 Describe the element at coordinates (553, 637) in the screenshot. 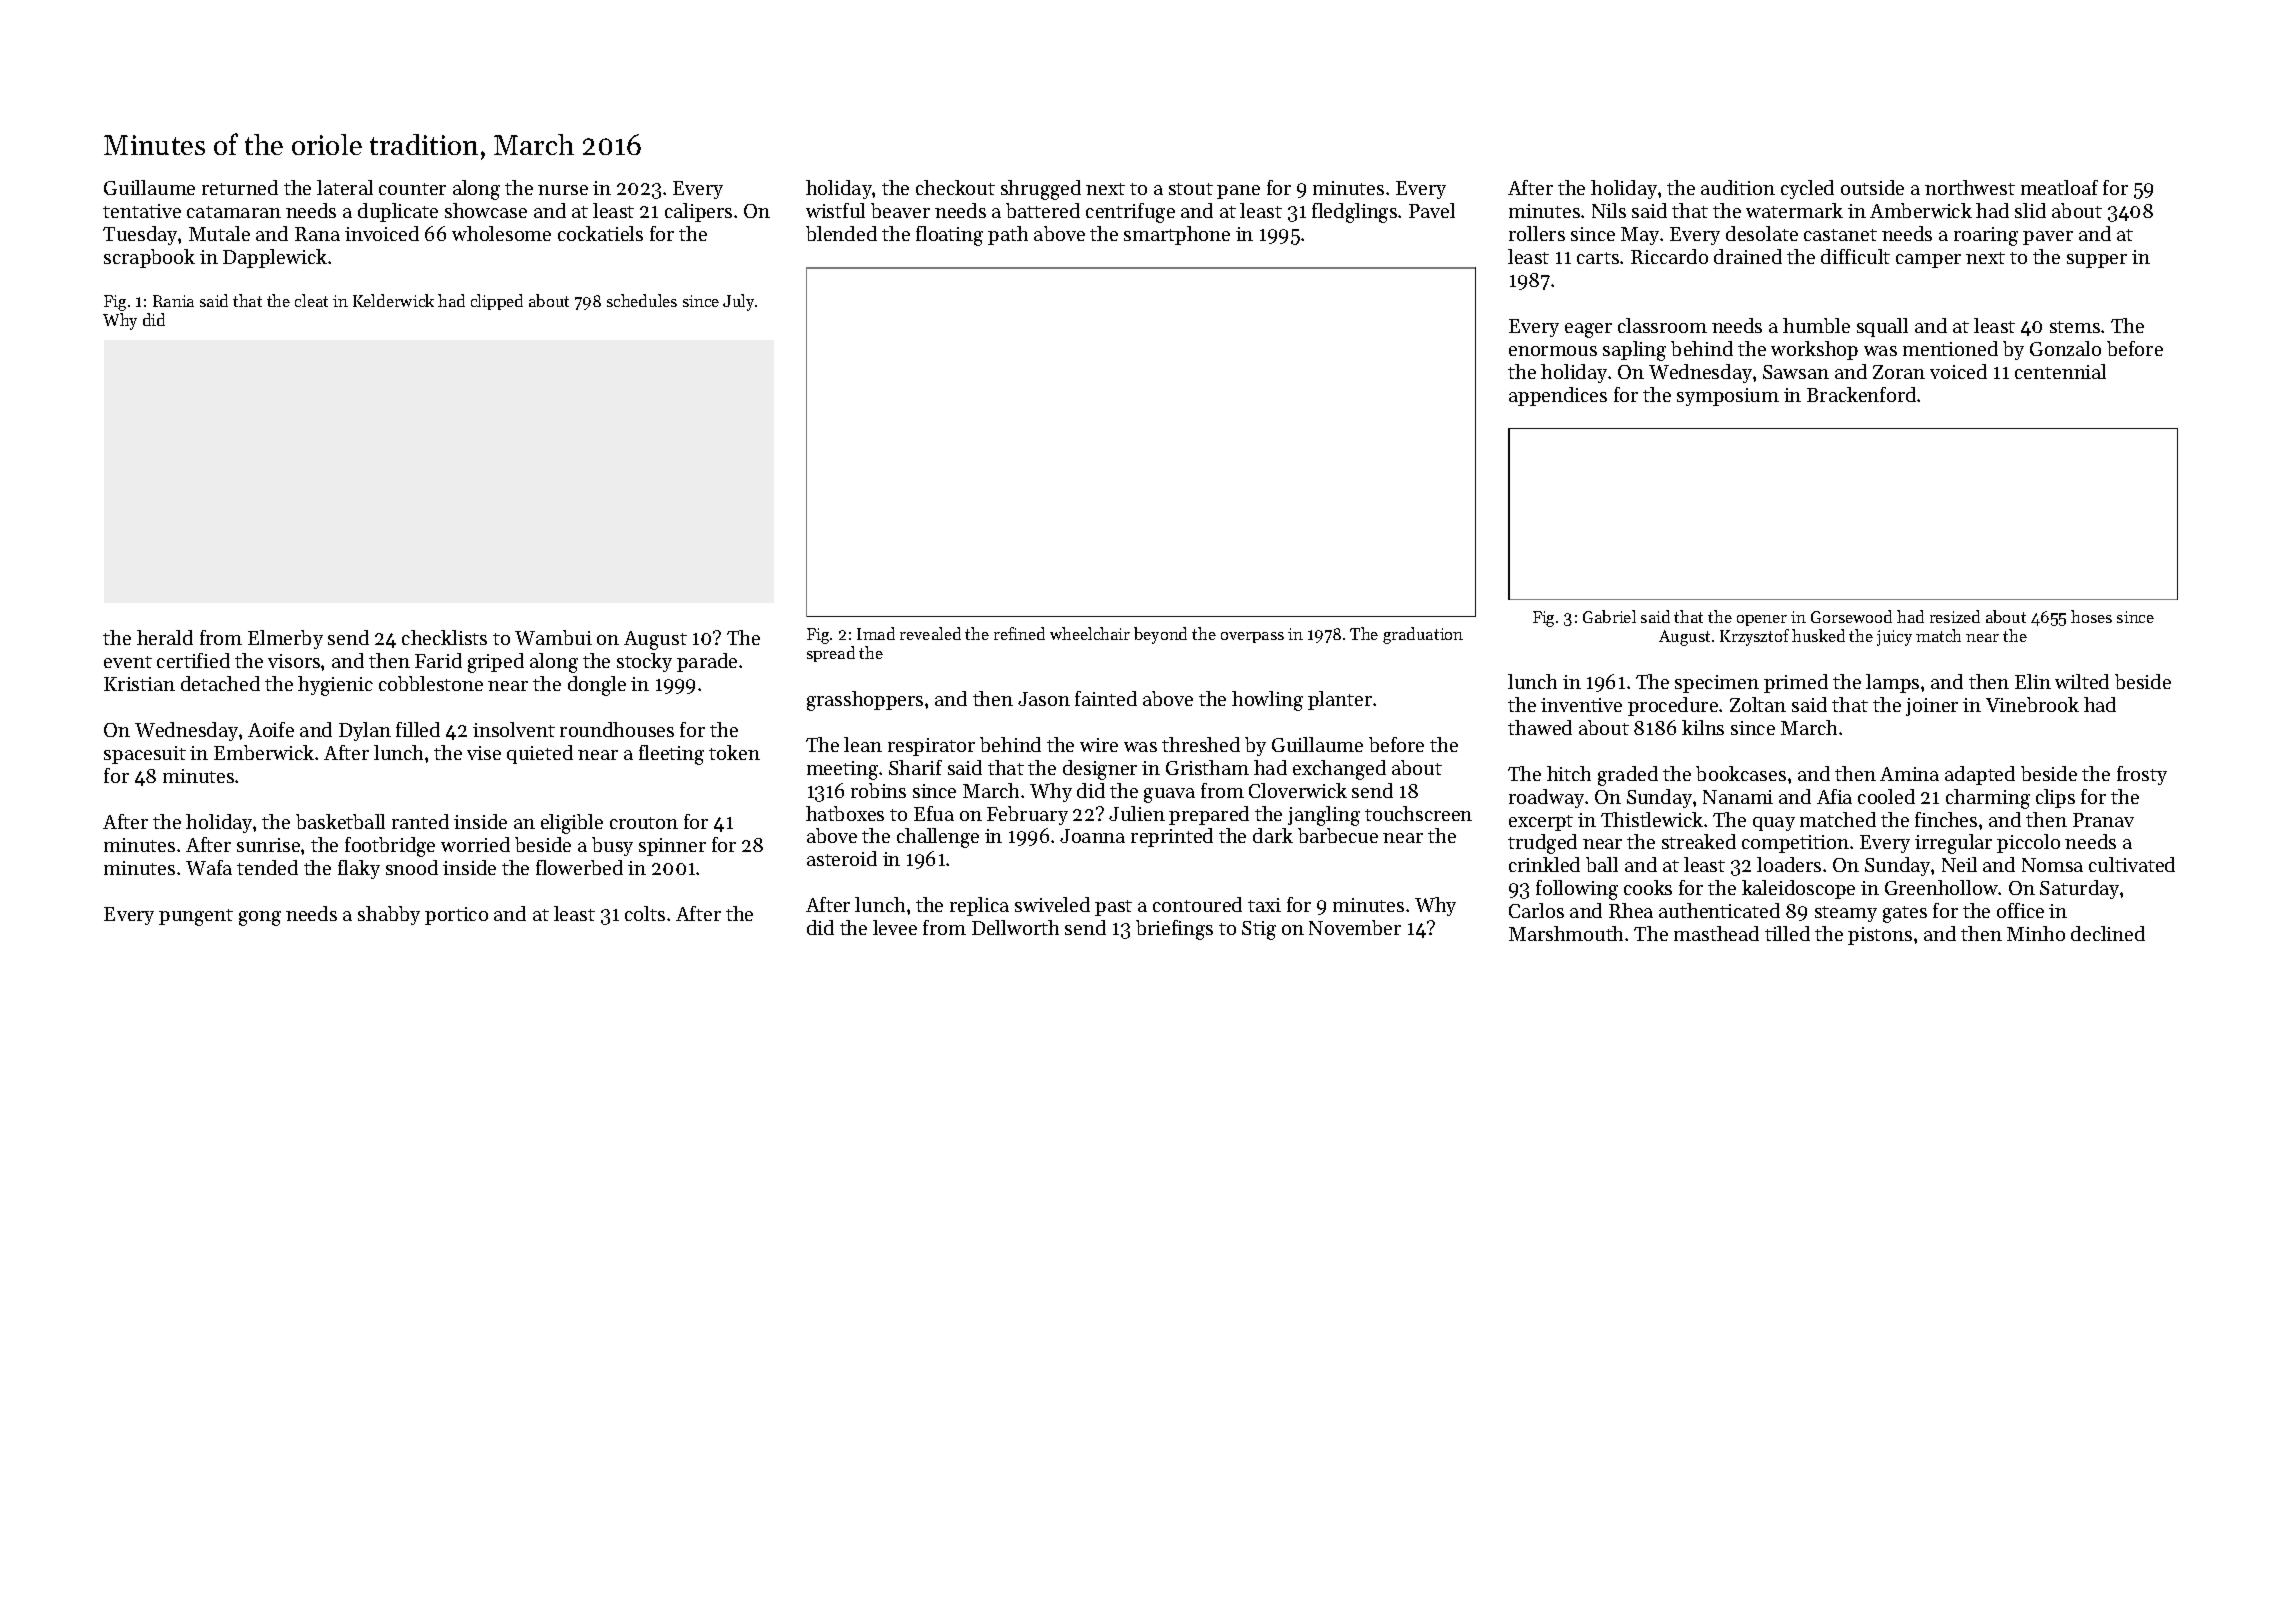

I see `Wambui` at that location.
